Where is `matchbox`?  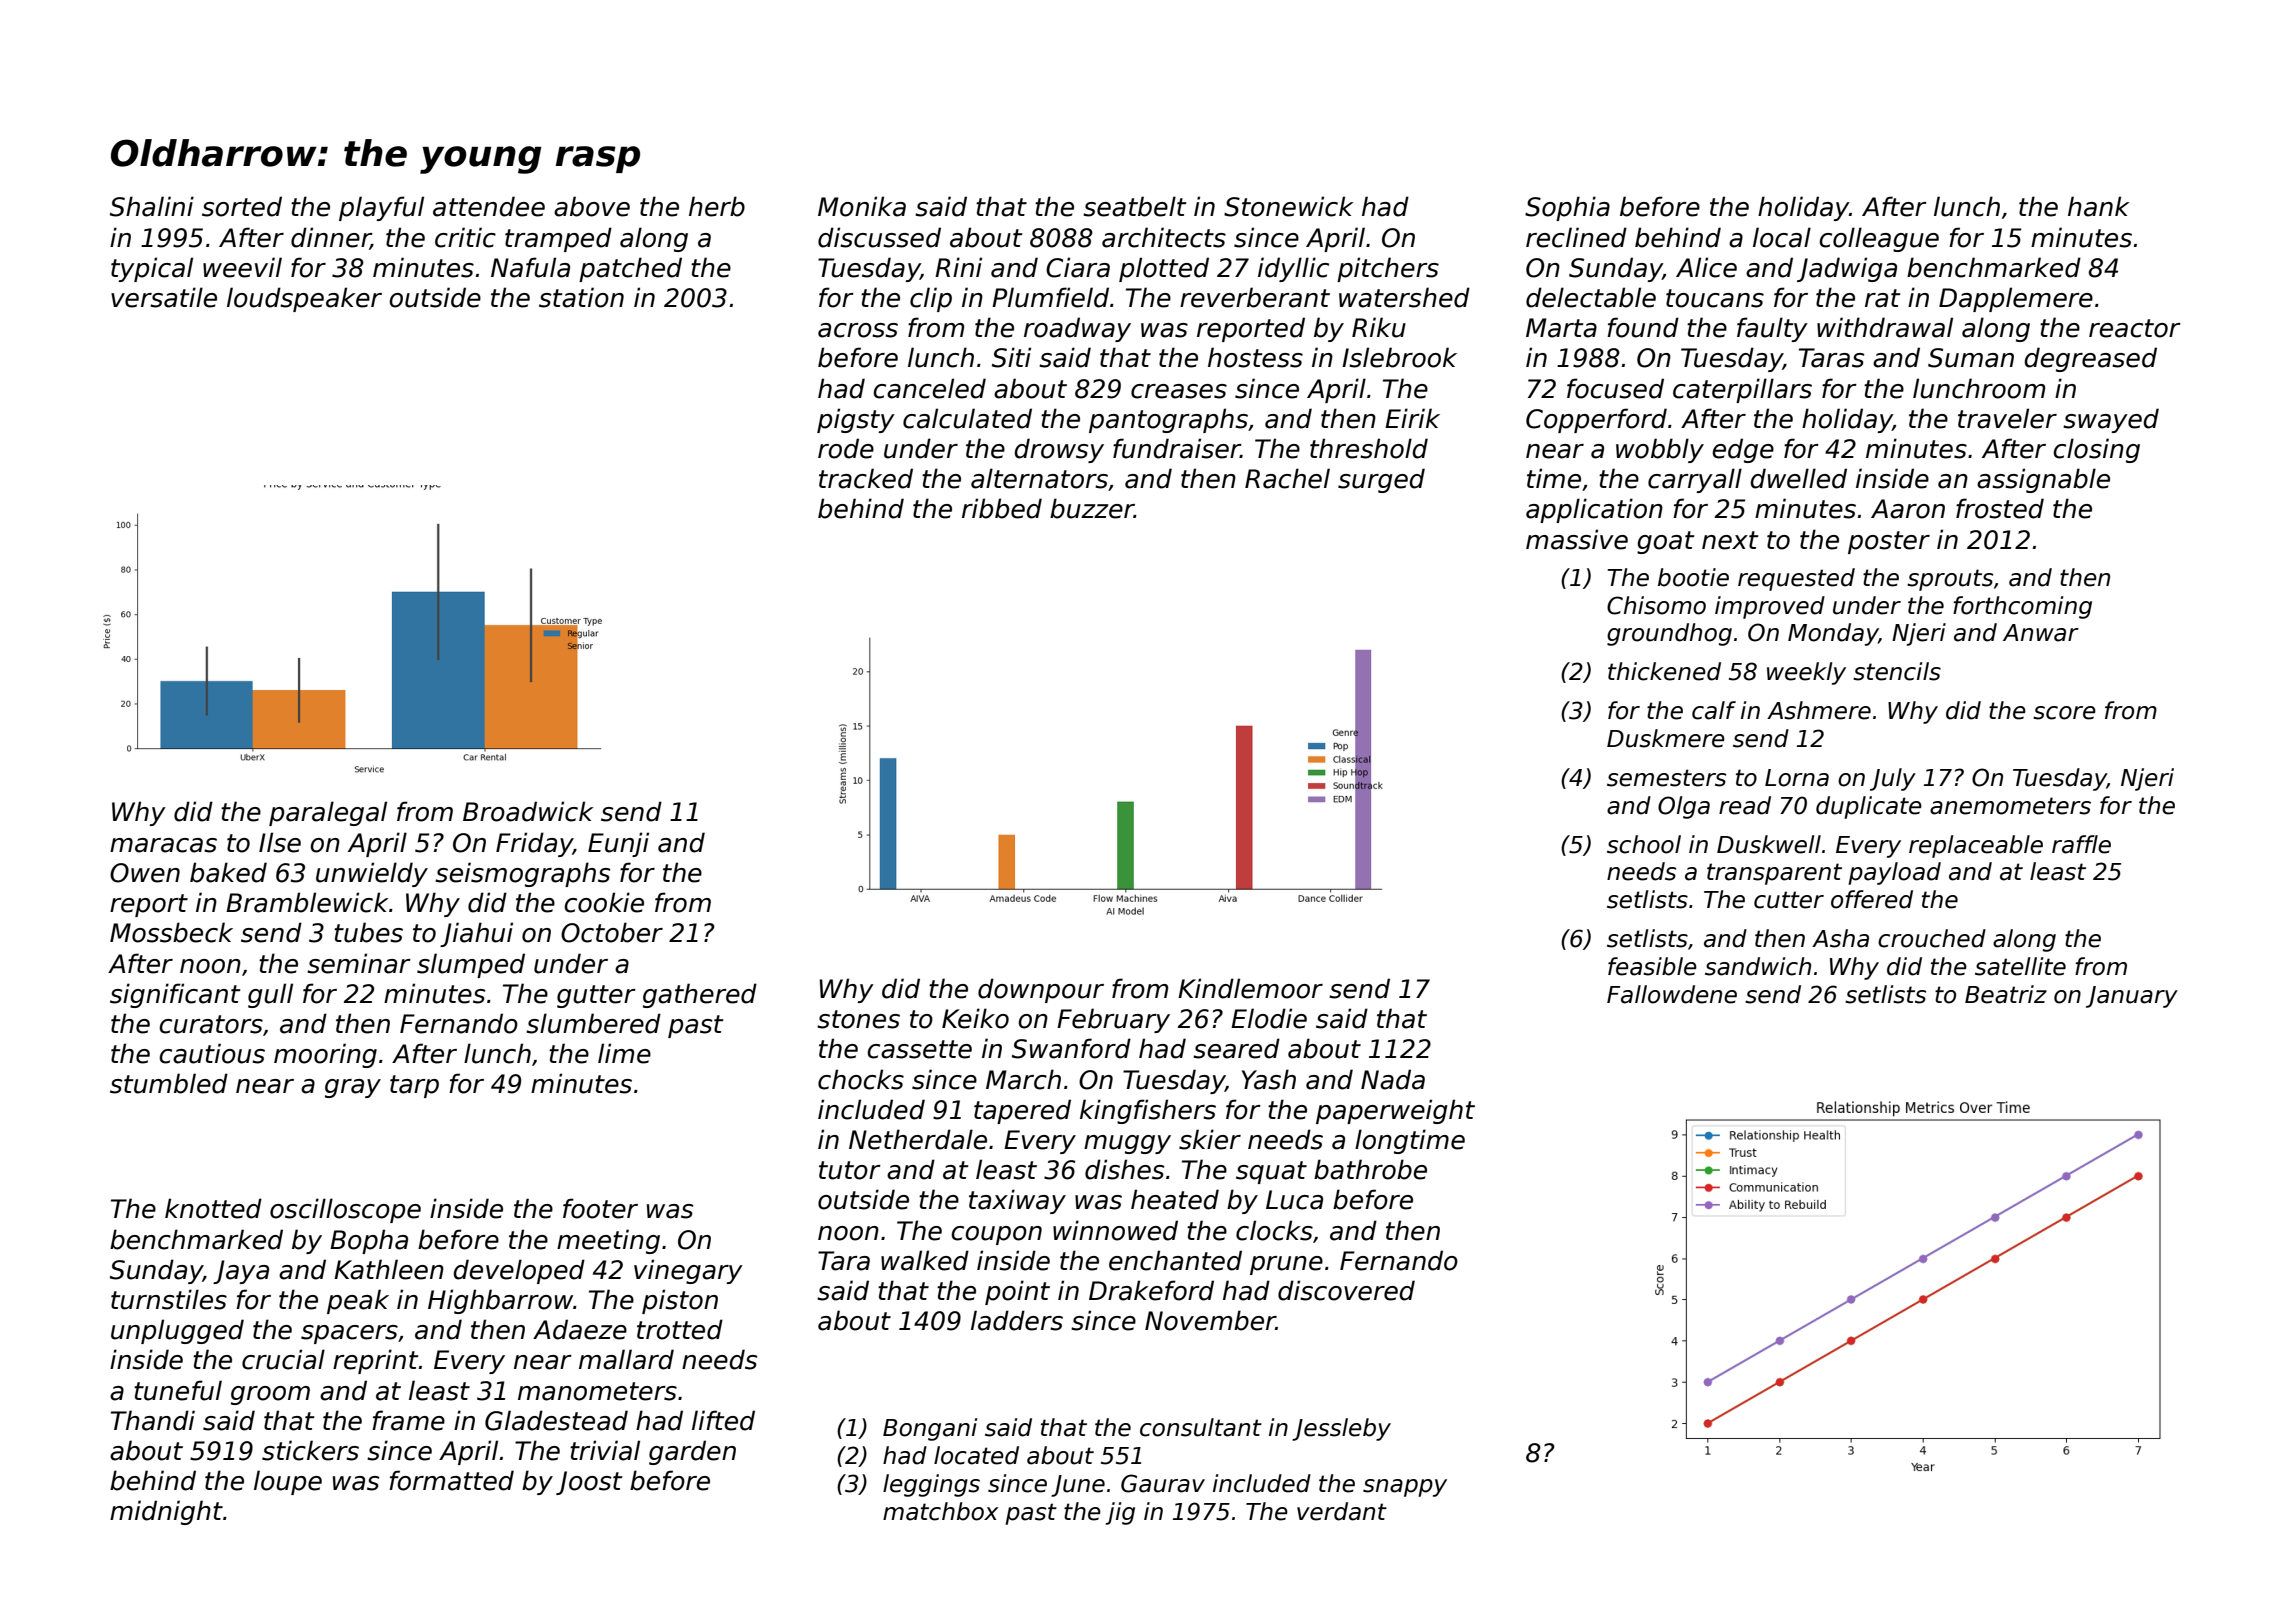 matchbox is located at coordinates (940, 1511).
